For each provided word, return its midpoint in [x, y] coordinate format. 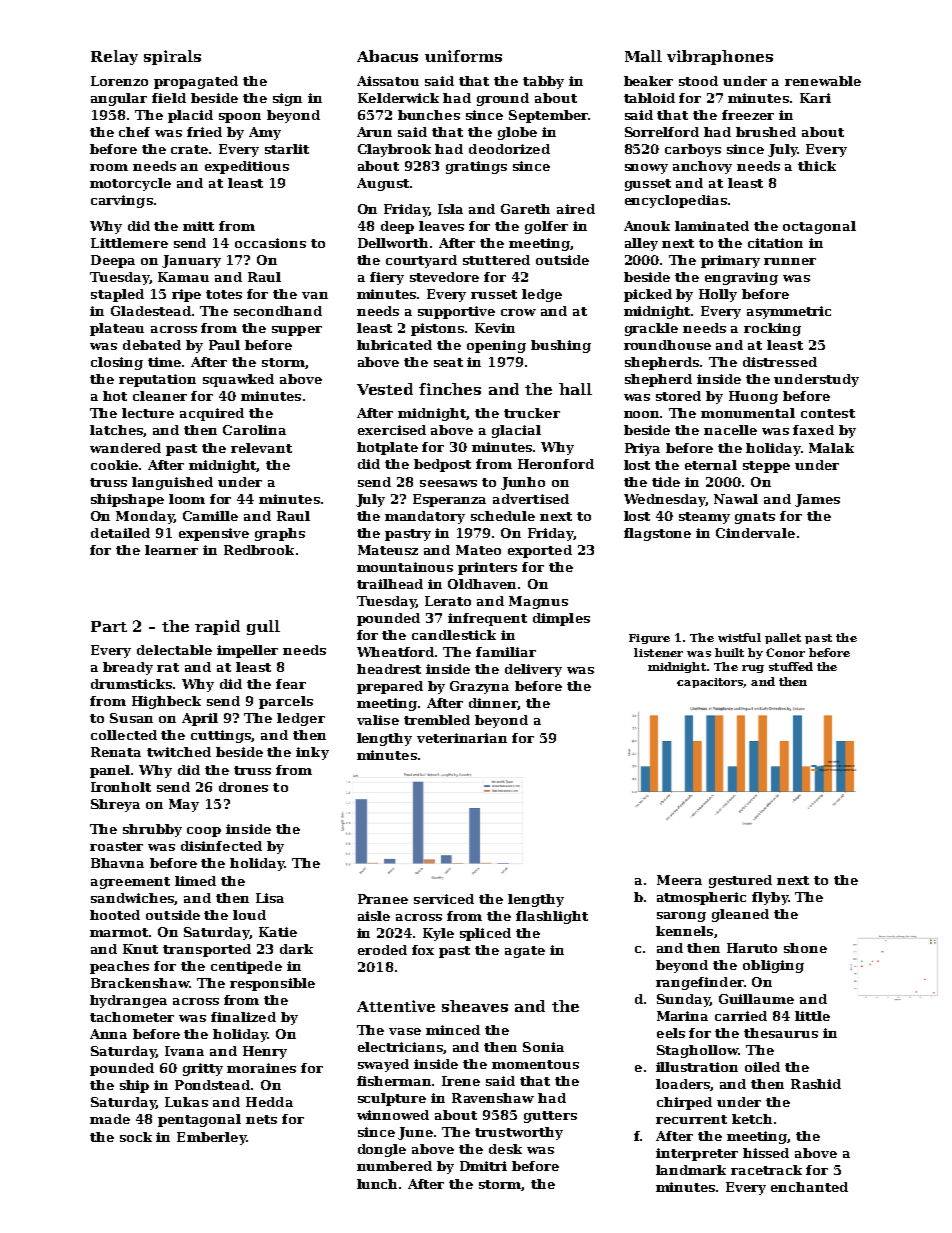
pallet [783, 638]
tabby [543, 82]
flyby [770, 898]
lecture [148, 413]
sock [136, 1137]
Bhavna [117, 863]
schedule [503, 516]
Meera [679, 880]
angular [119, 99]
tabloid [649, 98]
